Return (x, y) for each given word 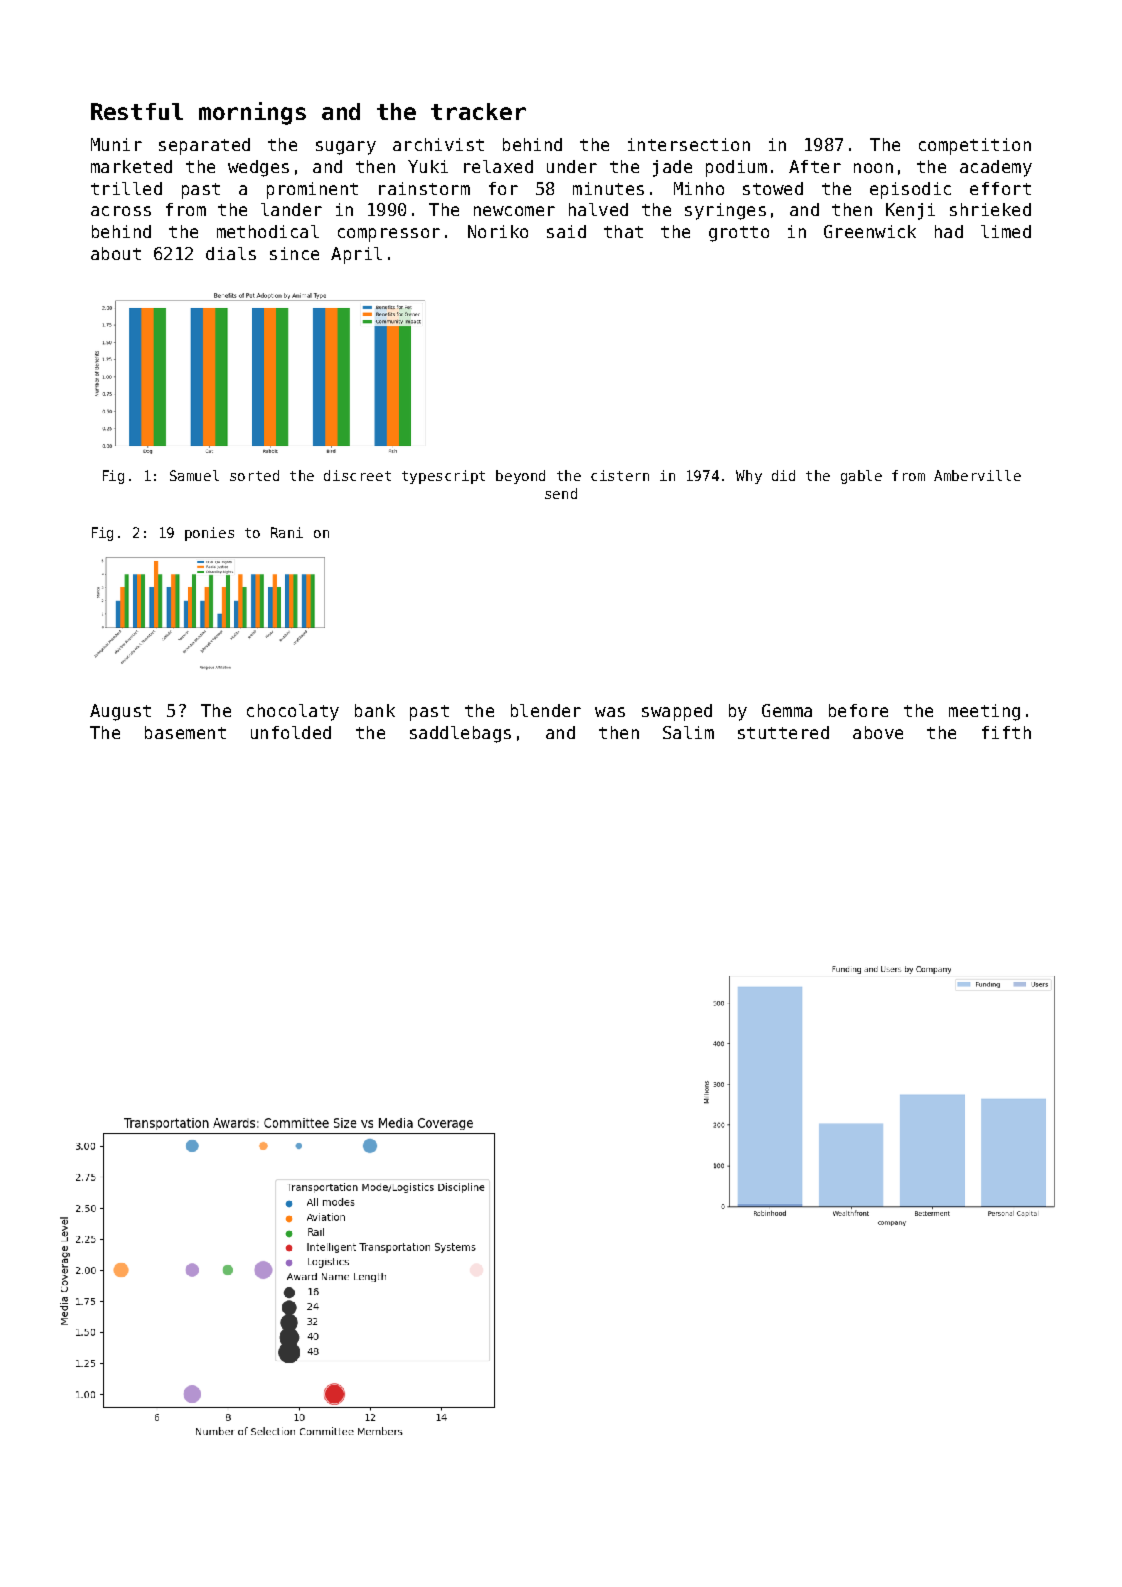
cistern (620, 475)
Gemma (787, 710)
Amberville (977, 475)
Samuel (194, 475)
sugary (346, 148)
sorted (254, 475)
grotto (739, 234)
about (116, 253)
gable (861, 477)
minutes (608, 188)
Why (749, 477)
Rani (287, 532)
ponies (209, 534)
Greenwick (870, 231)
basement (185, 732)
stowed (773, 188)
